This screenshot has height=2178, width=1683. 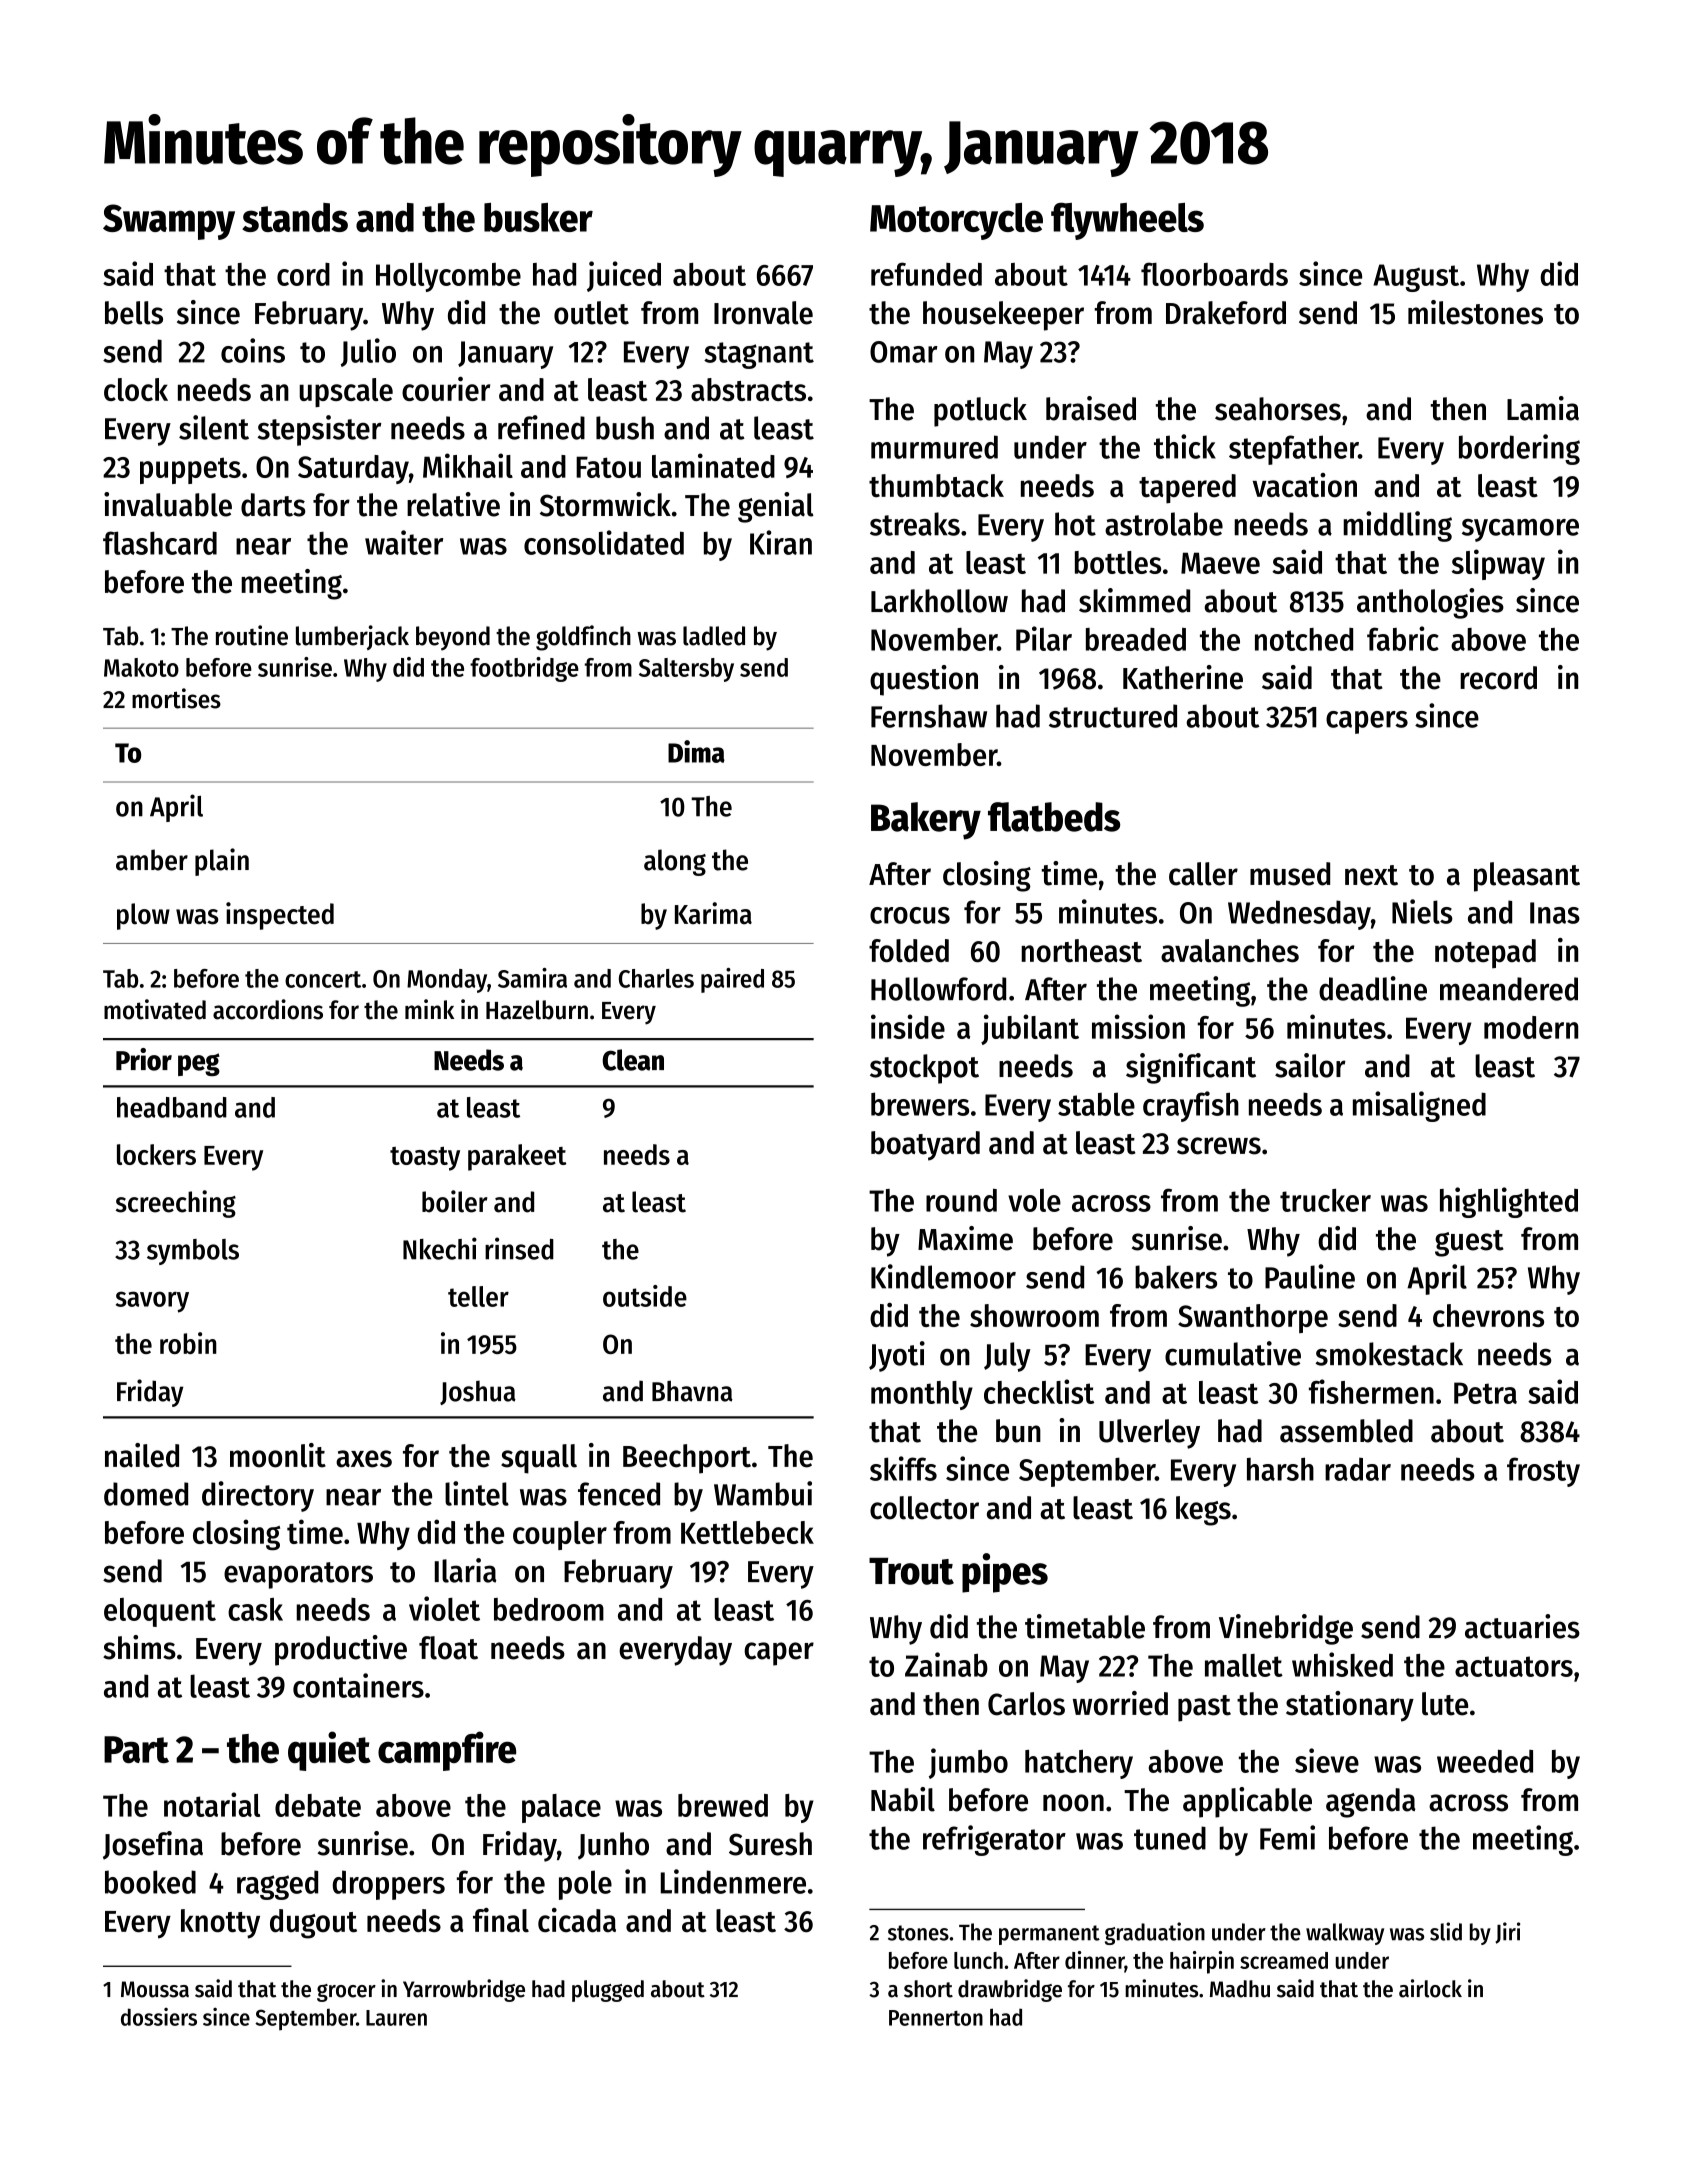 I want to click on collector, so click(x=924, y=1508).
